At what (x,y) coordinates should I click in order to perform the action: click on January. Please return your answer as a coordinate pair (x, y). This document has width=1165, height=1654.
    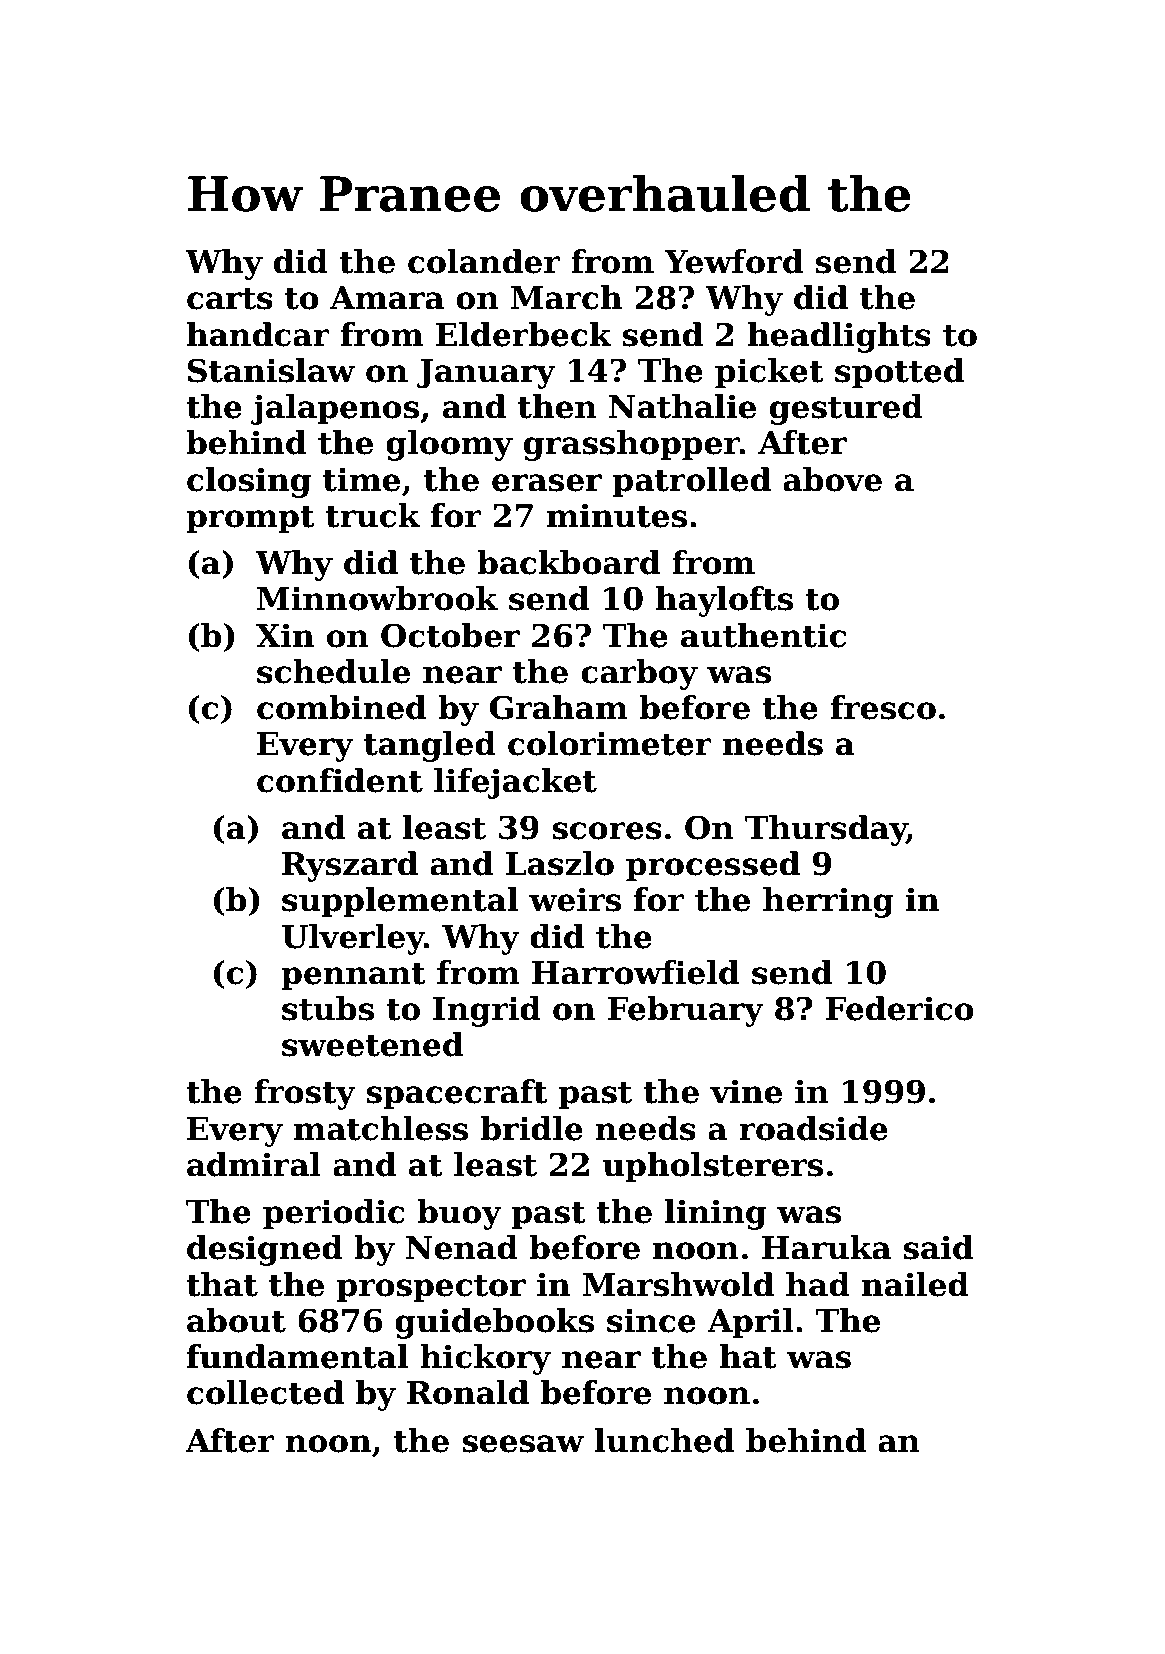
    Looking at the image, I should click on (486, 374).
